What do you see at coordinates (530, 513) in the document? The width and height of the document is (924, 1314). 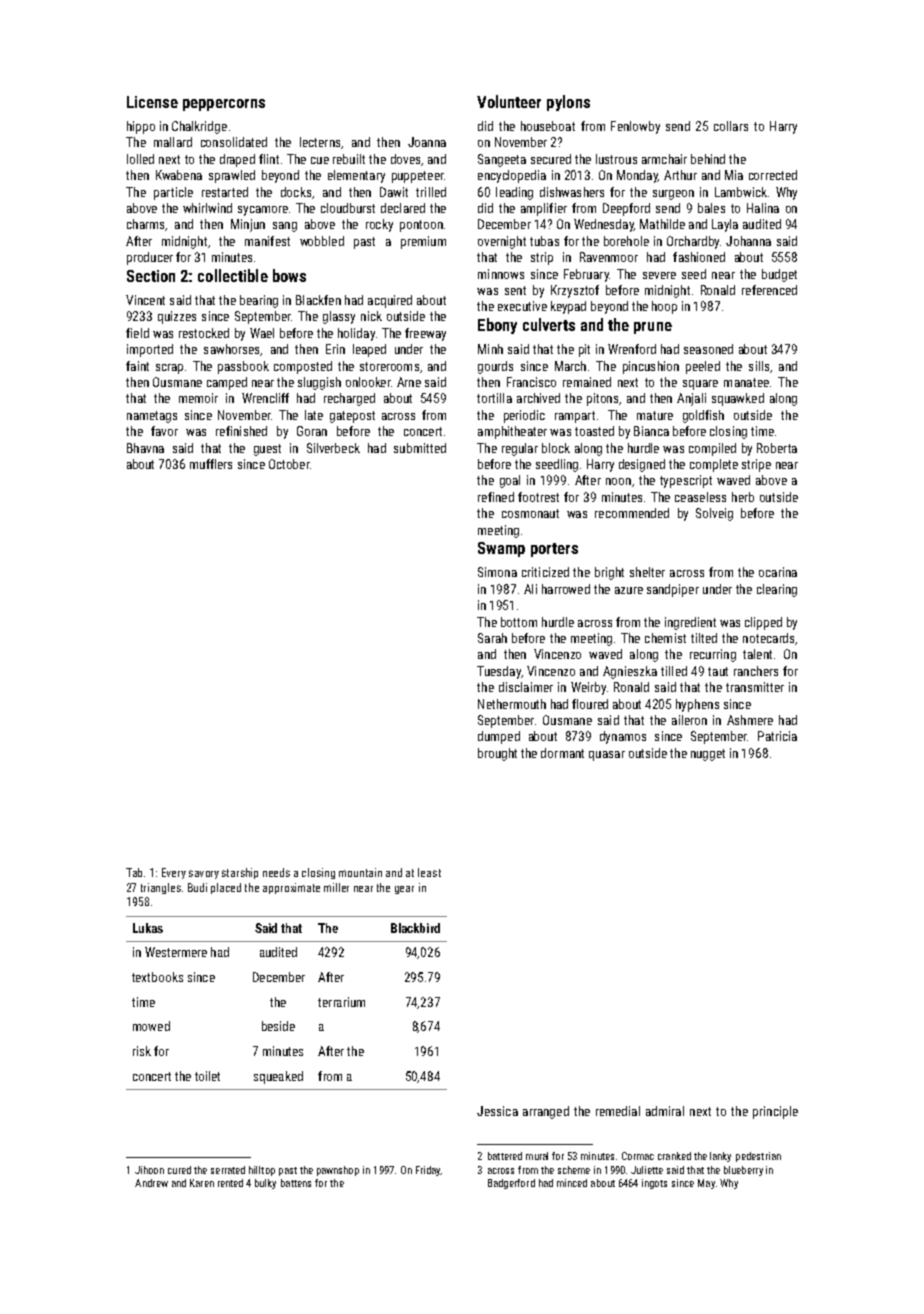 I see `cosmonaut` at bounding box center [530, 513].
